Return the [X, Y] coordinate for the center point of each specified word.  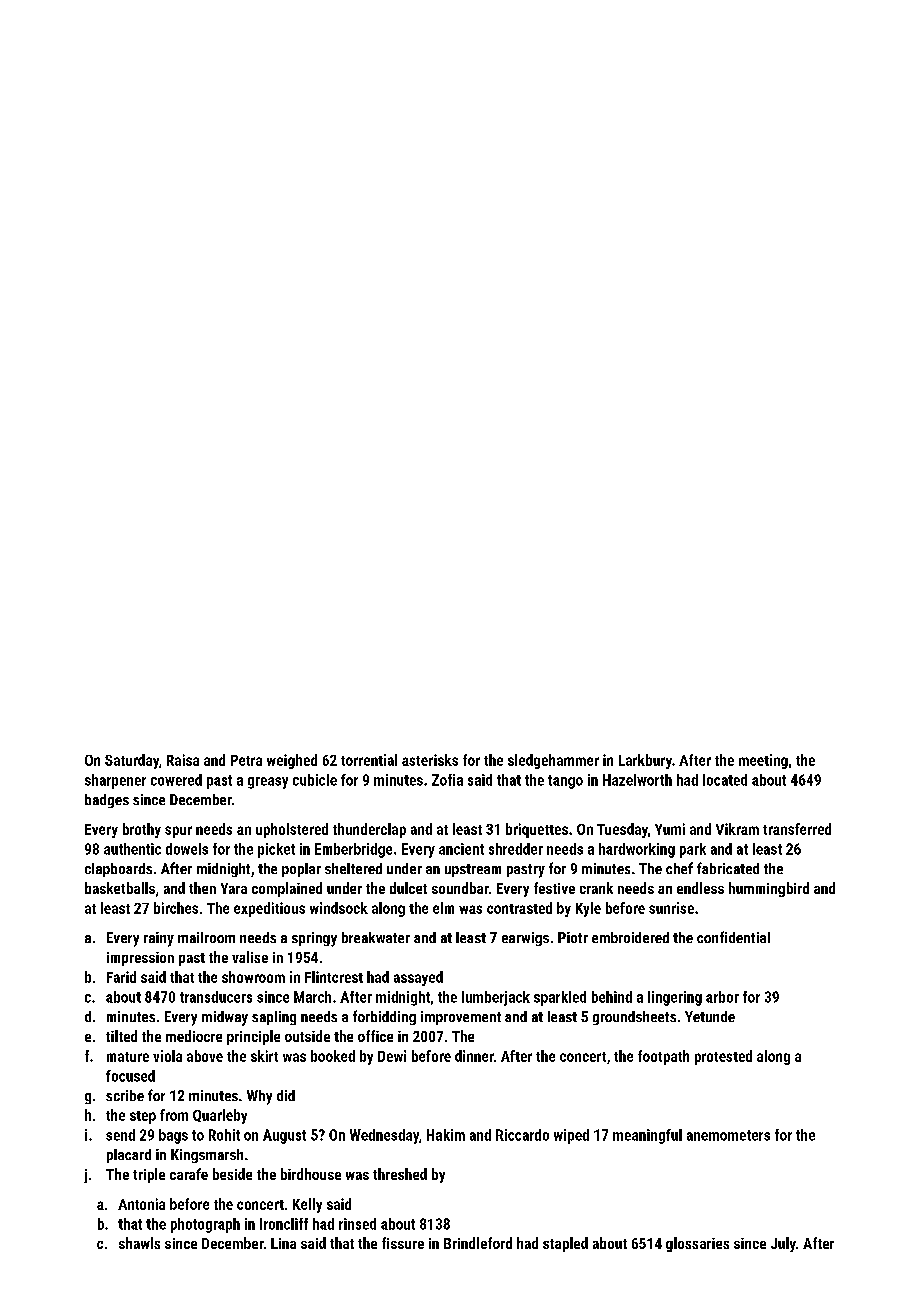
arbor [722, 997]
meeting [763, 761]
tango [565, 782]
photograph [205, 1225]
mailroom [206, 937]
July [783, 1244]
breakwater [376, 937]
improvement [461, 1018]
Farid [121, 977]
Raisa [183, 760]
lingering [675, 998]
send [120, 1135]
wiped [571, 1136]
